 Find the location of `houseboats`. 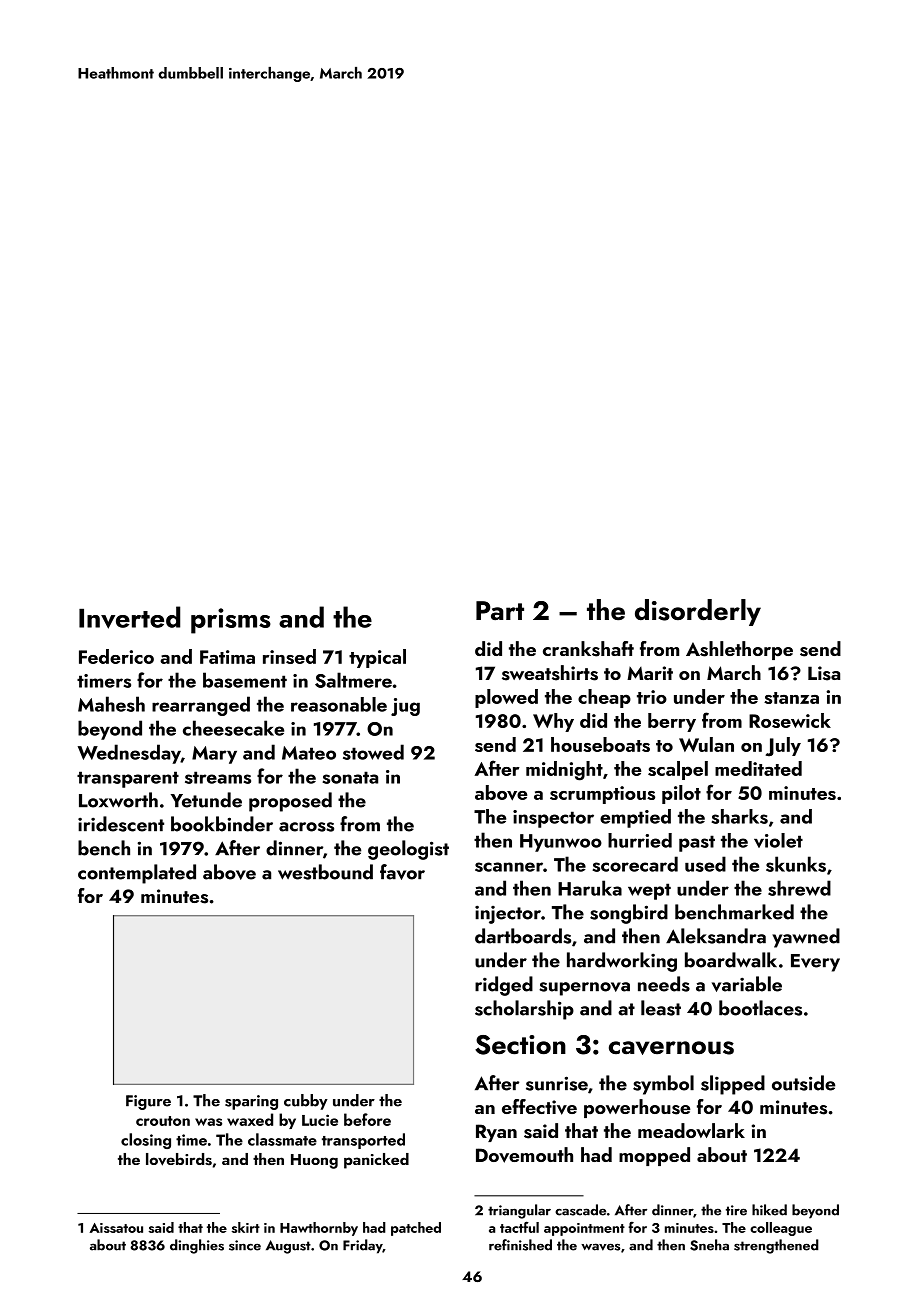

houseboats is located at coordinates (600, 744).
